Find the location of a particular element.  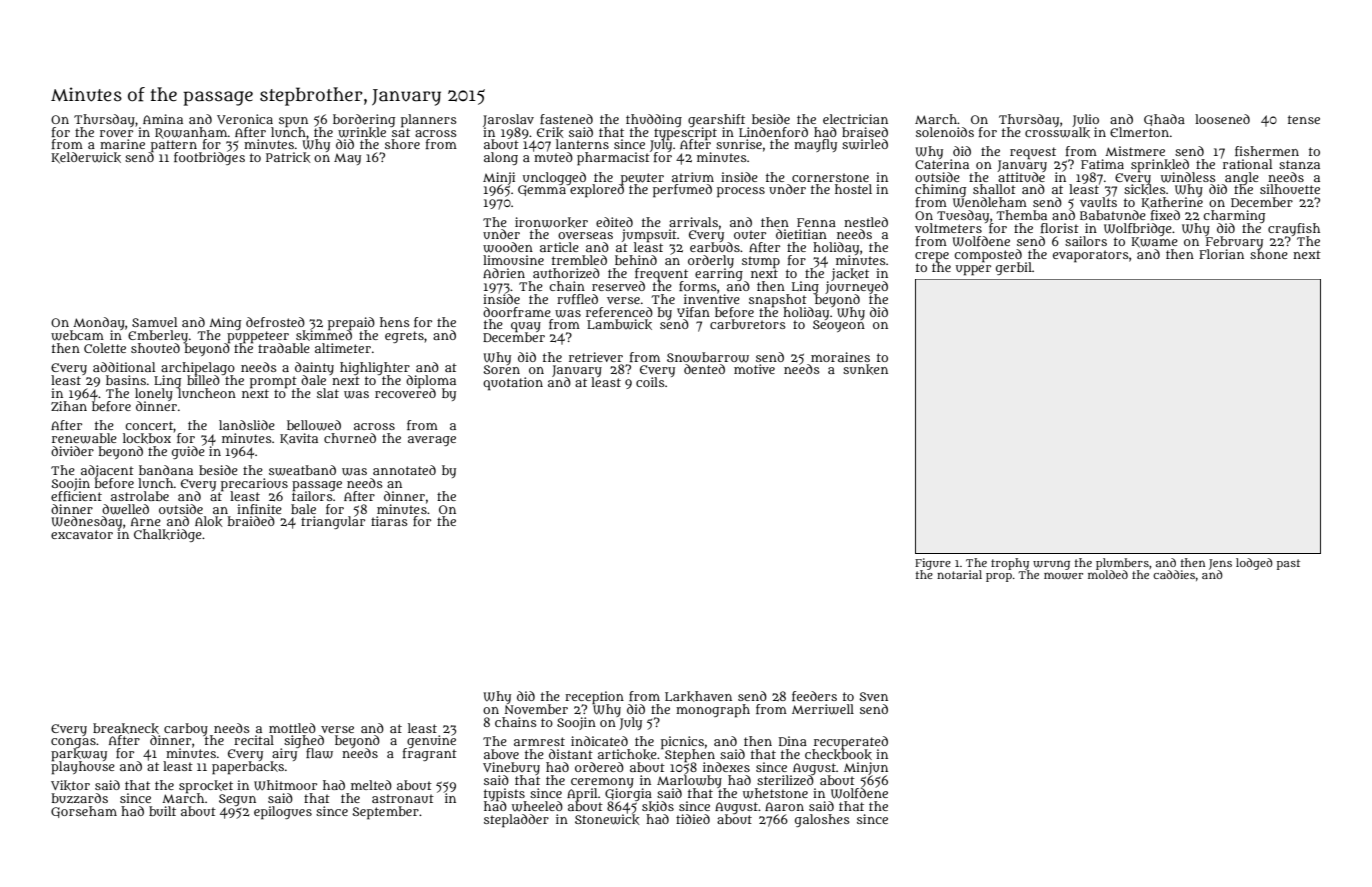

Julio is located at coordinates (1085, 120).
